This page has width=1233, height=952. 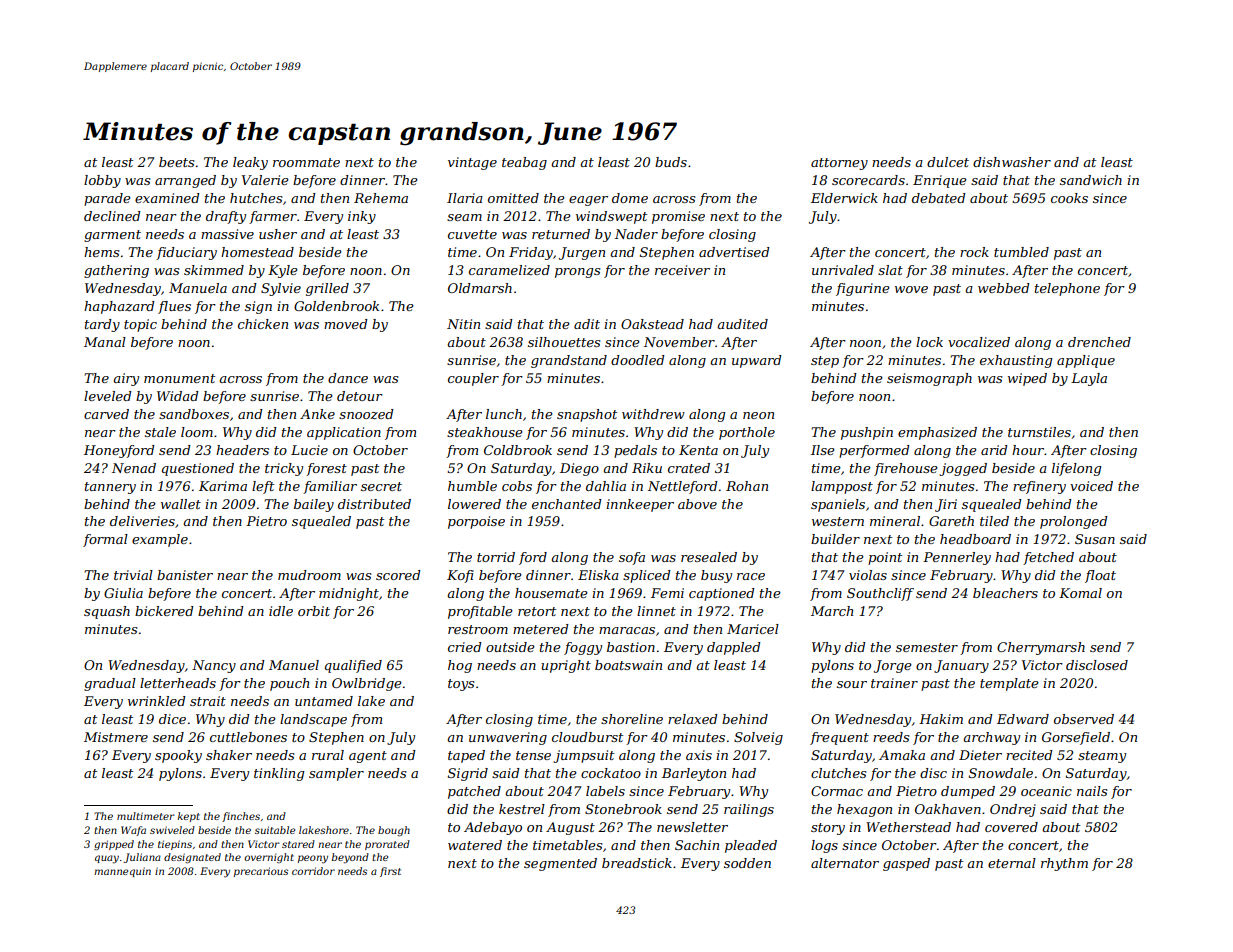 What do you see at coordinates (123, 593) in the page?
I see `Giulia` at bounding box center [123, 593].
